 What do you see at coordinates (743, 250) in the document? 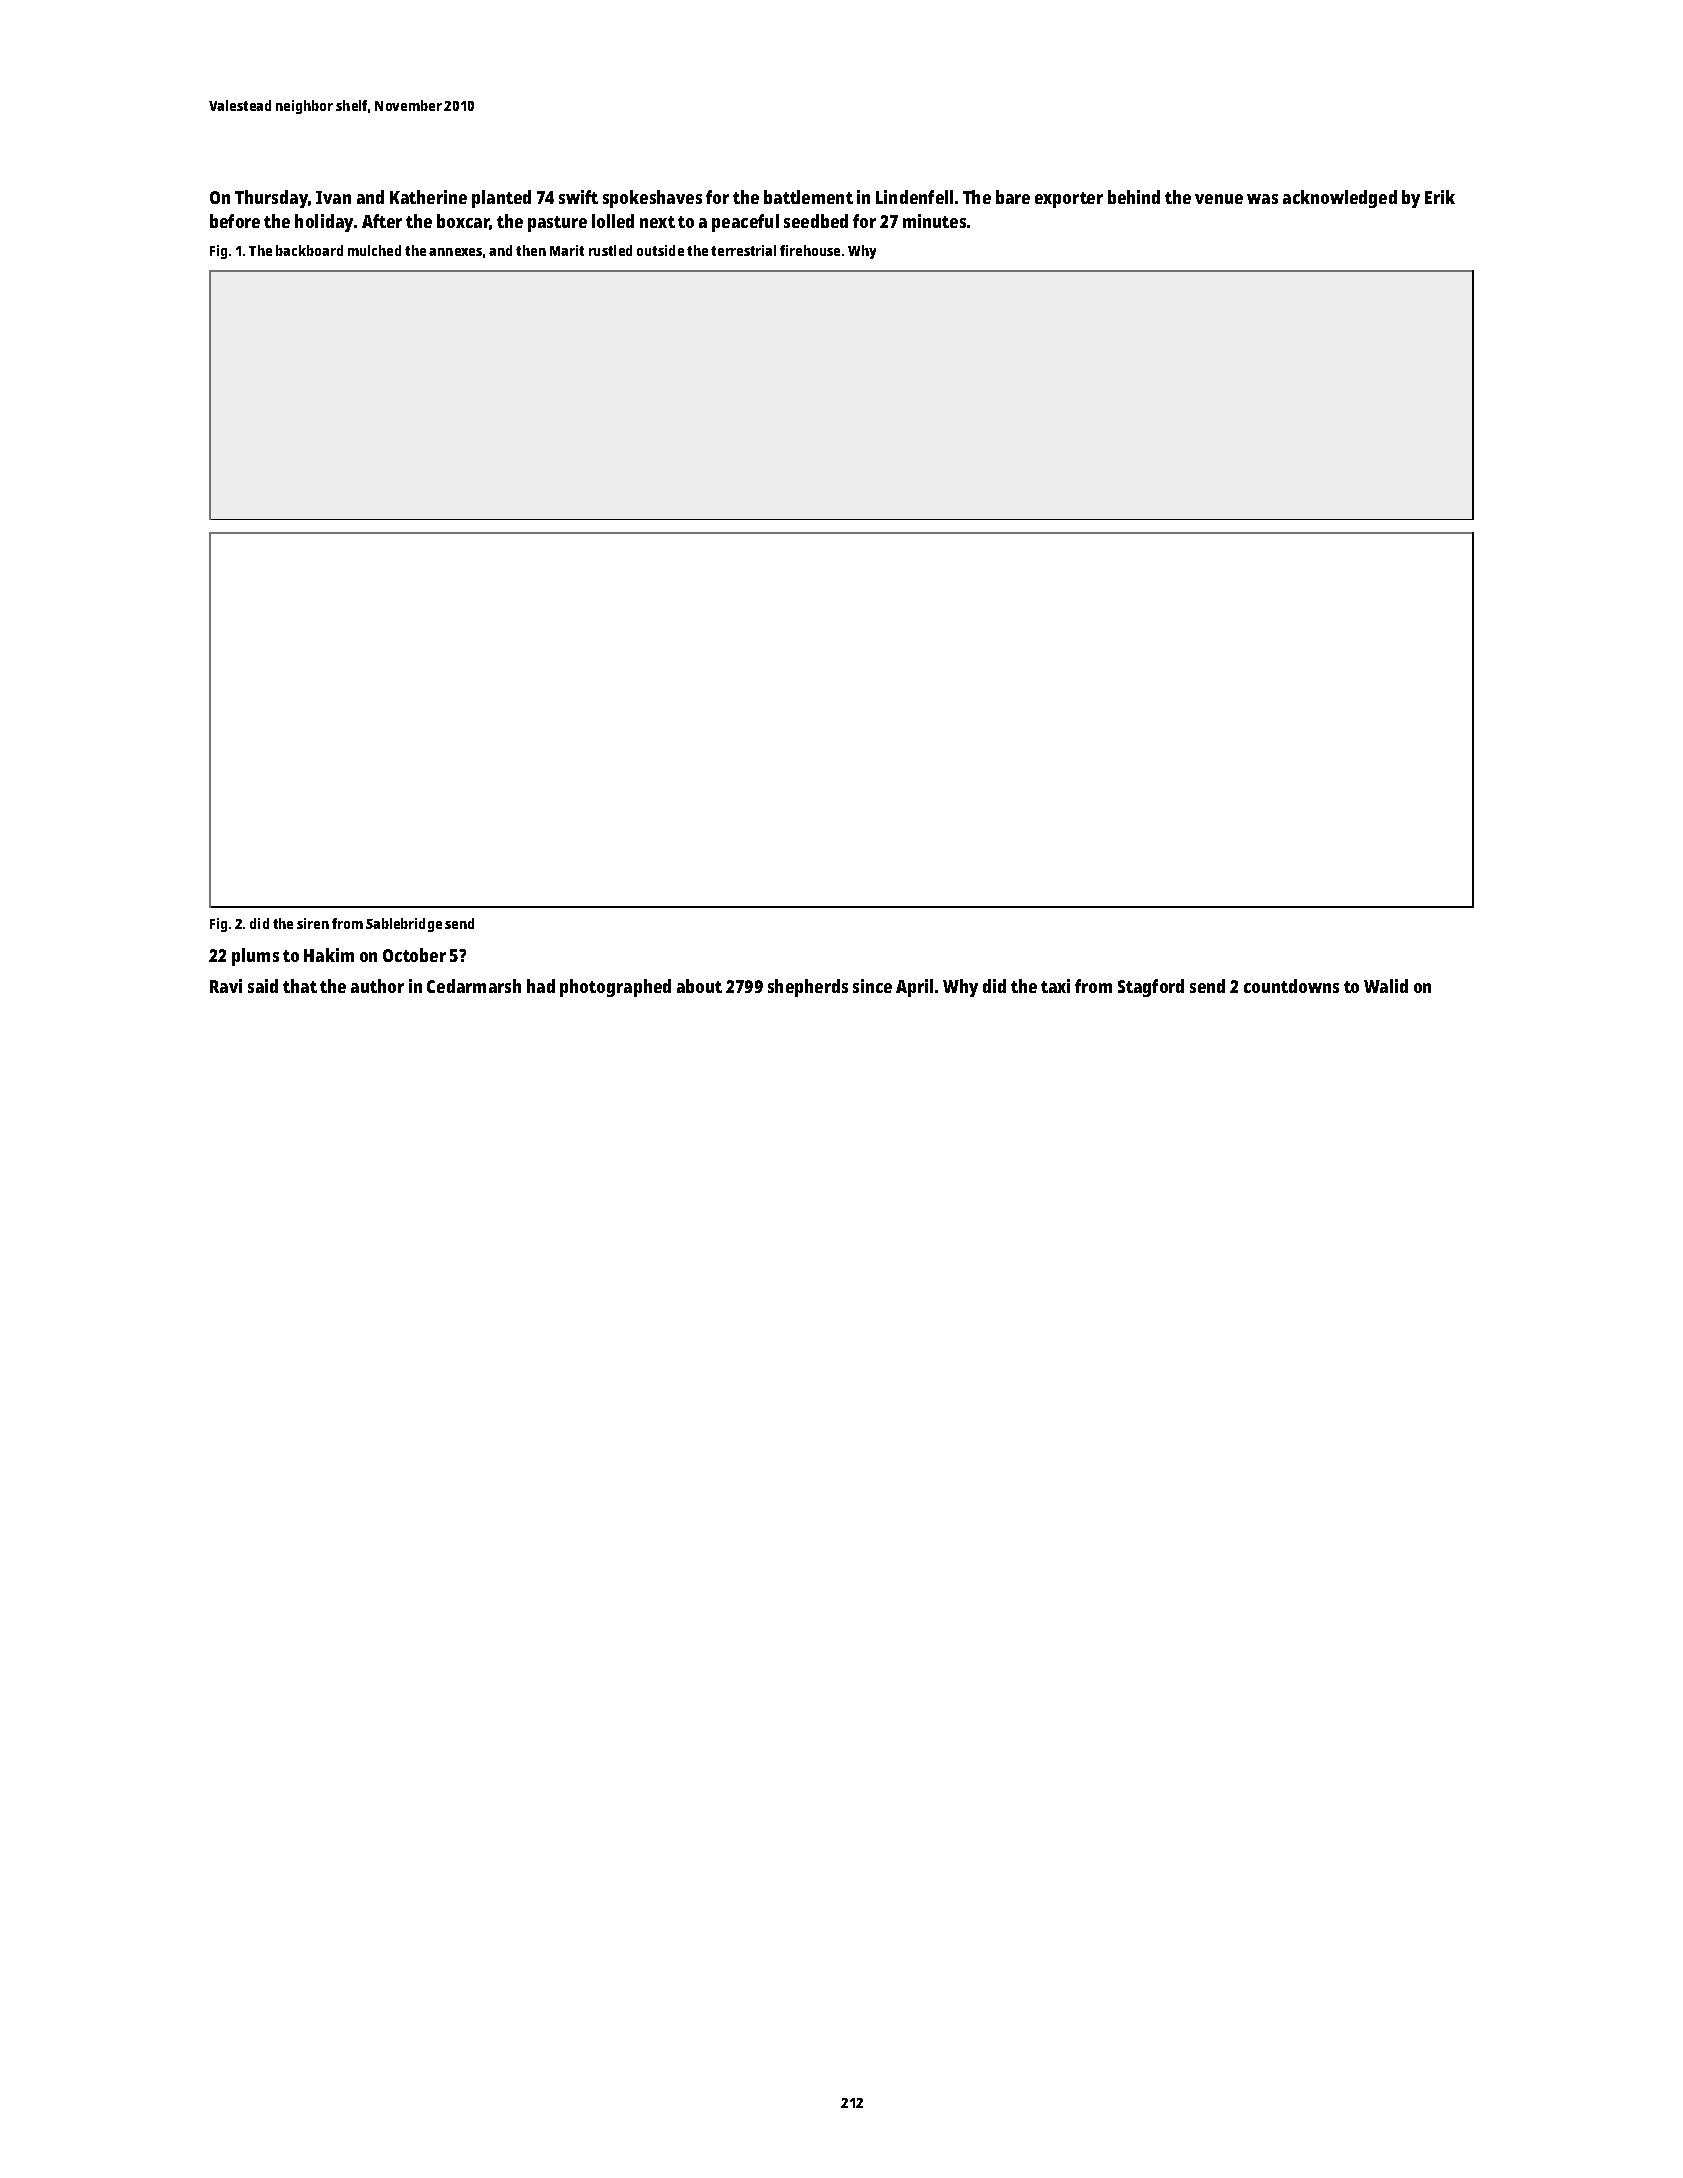
I see `terrestrial` at bounding box center [743, 250].
